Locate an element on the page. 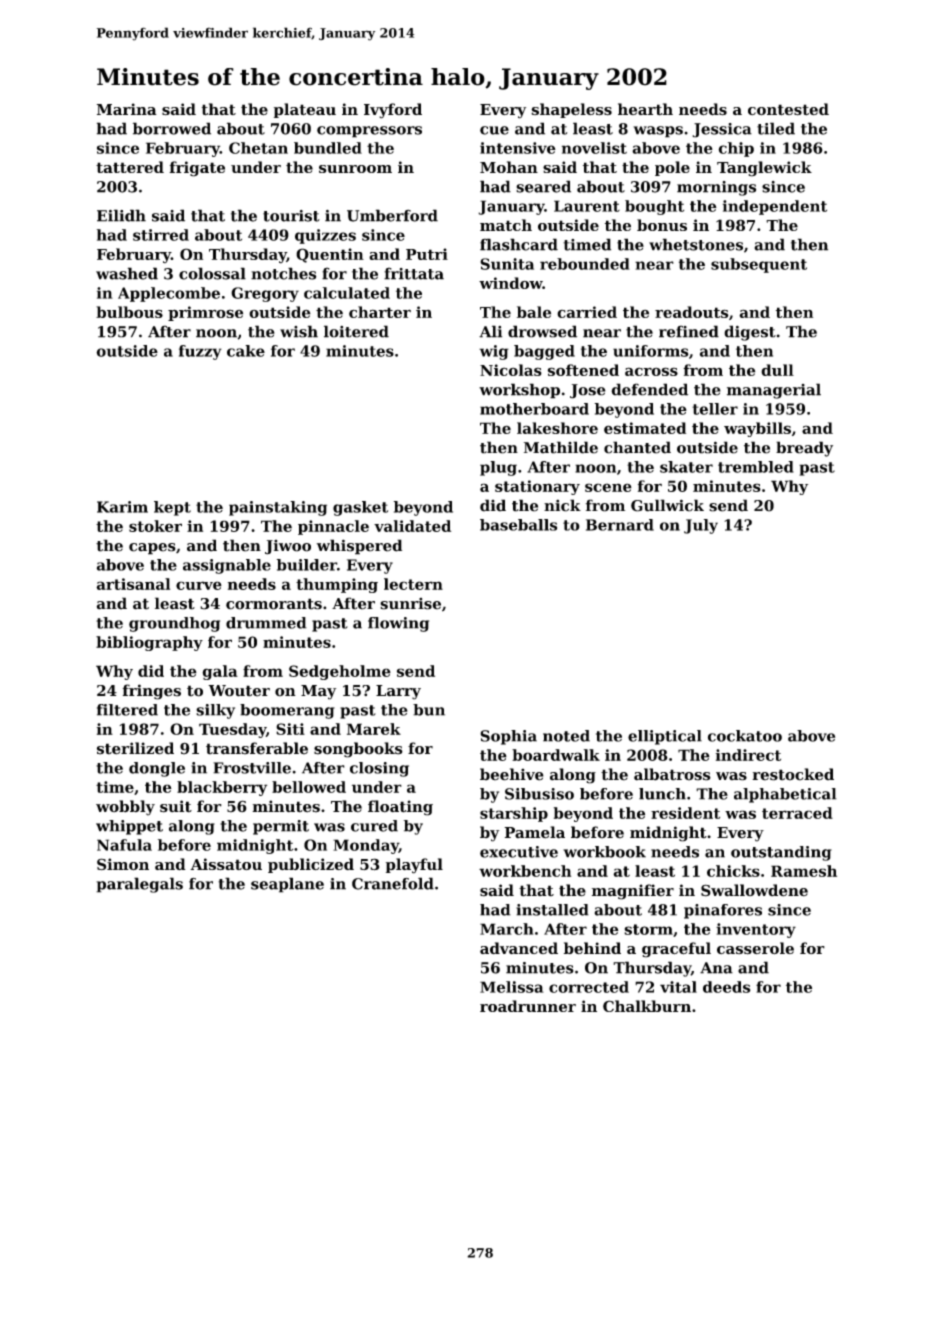  July is located at coordinates (701, 526).
